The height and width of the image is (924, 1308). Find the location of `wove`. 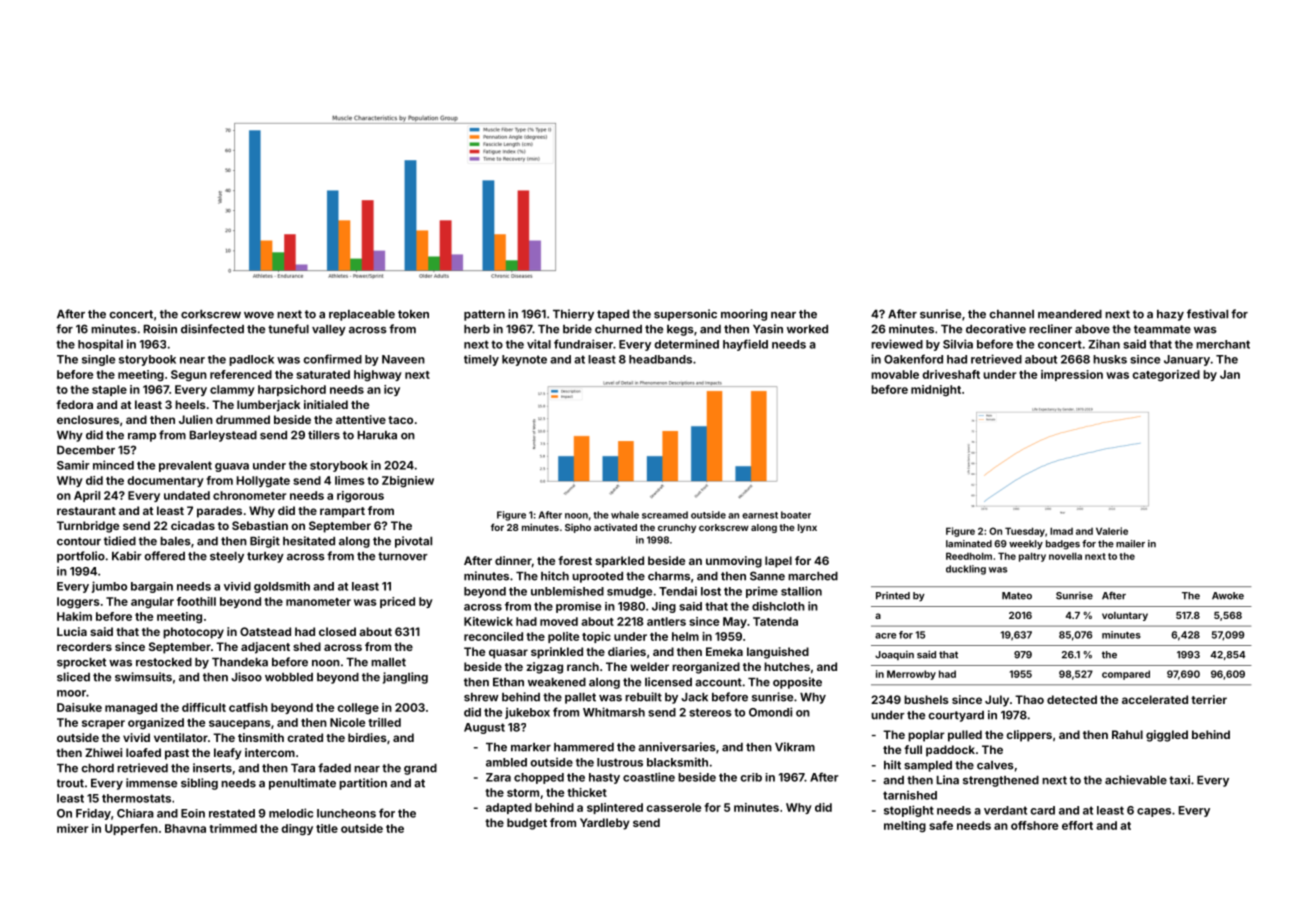

wove is located at coordinates (259, 315).
